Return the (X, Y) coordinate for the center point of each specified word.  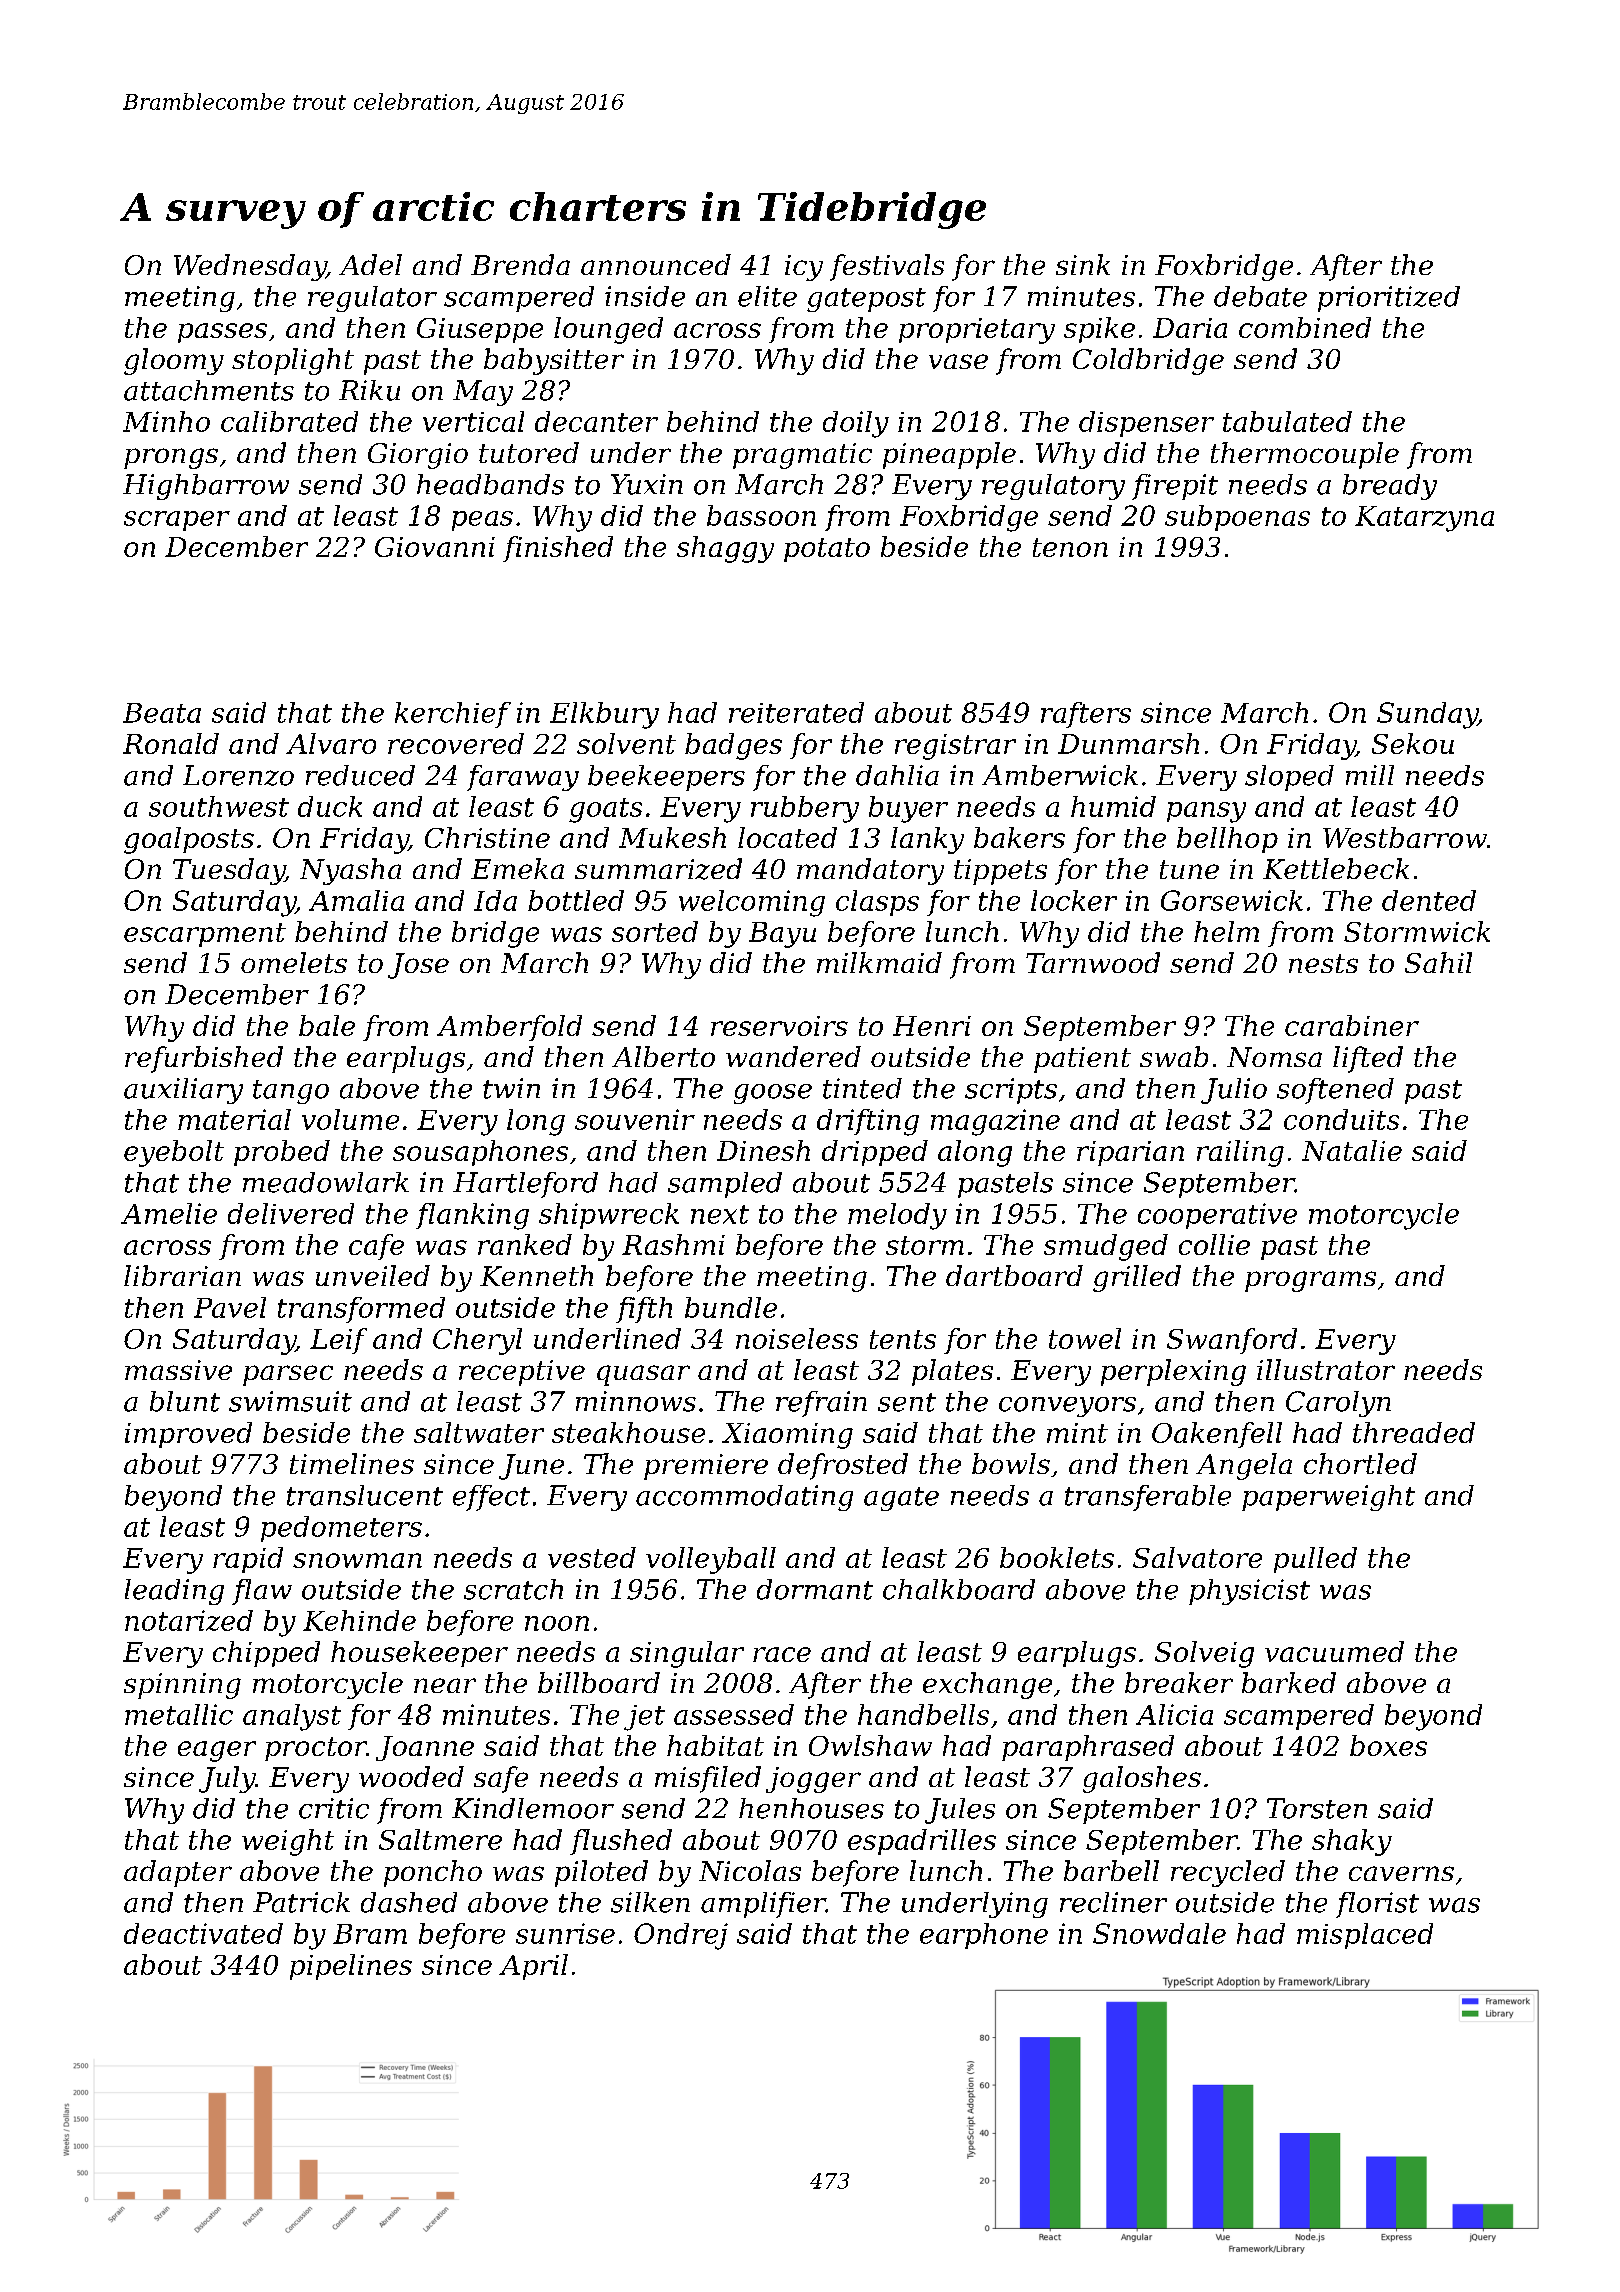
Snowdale (1159, 1933)
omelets (294, 962)
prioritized (1389, 299)
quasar (643, 1375)
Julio (1234, 1091)
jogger (813, 1780)
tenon (1070, 547)
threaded (1414, 1432)
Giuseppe (480, 330)
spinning (182, 1686)
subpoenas (1237, 518)
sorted (655, 931)
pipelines (351, 1967)
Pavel (230, 1307)
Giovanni (435, 547)
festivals (887, 267)
